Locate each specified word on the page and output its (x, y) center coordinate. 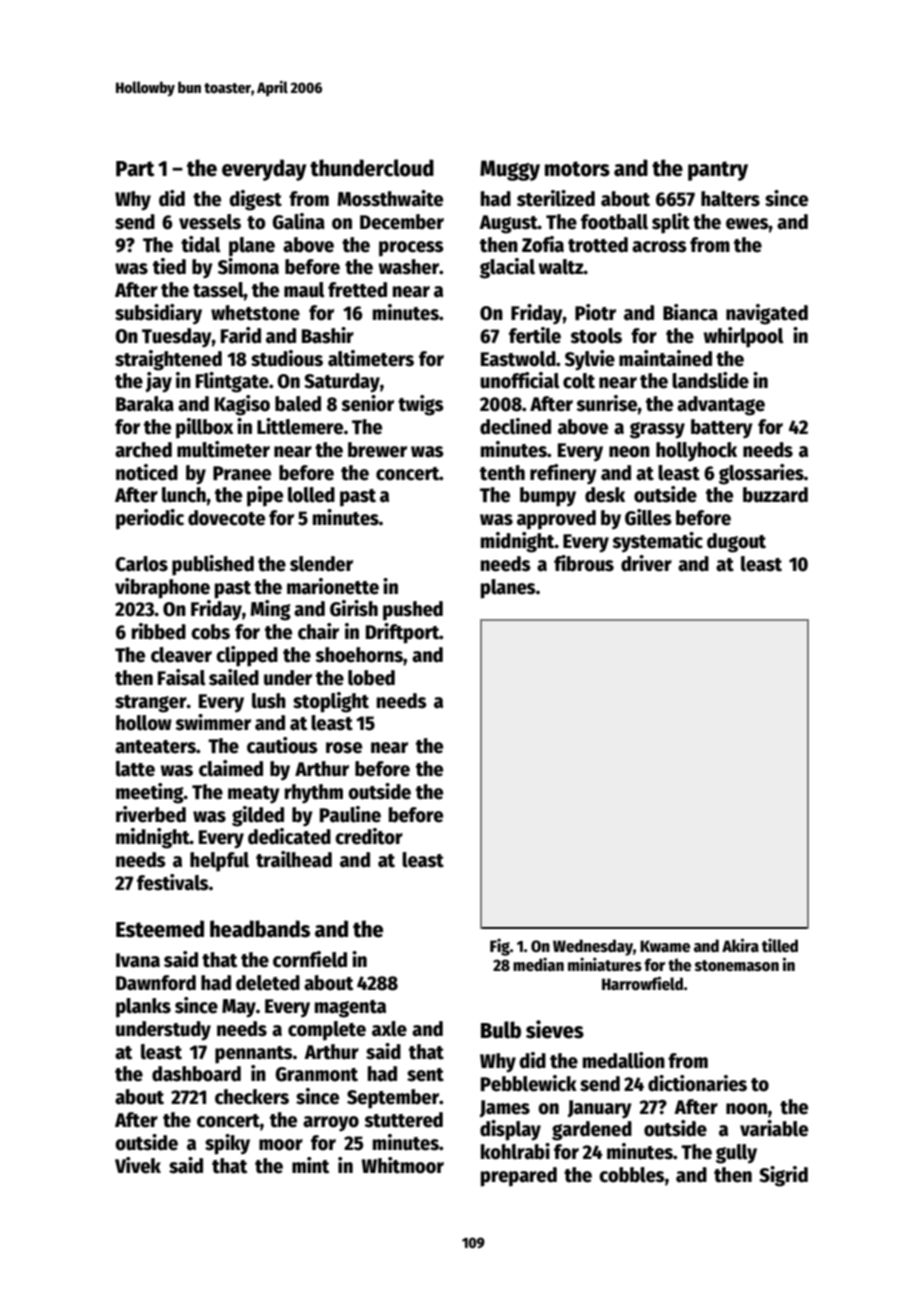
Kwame (665, 946)
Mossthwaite (390, 198)
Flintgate (232, 382)
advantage (721, 406)
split (671, 223)
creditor (369, 836)
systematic (657, 542)
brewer (377, 450)
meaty (254, 795)
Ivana (138, 960)
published (213, 565)
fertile (535, 335)
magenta (350, 1009)
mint (310, 1165)
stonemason (737, 966)
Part (135, 169)
